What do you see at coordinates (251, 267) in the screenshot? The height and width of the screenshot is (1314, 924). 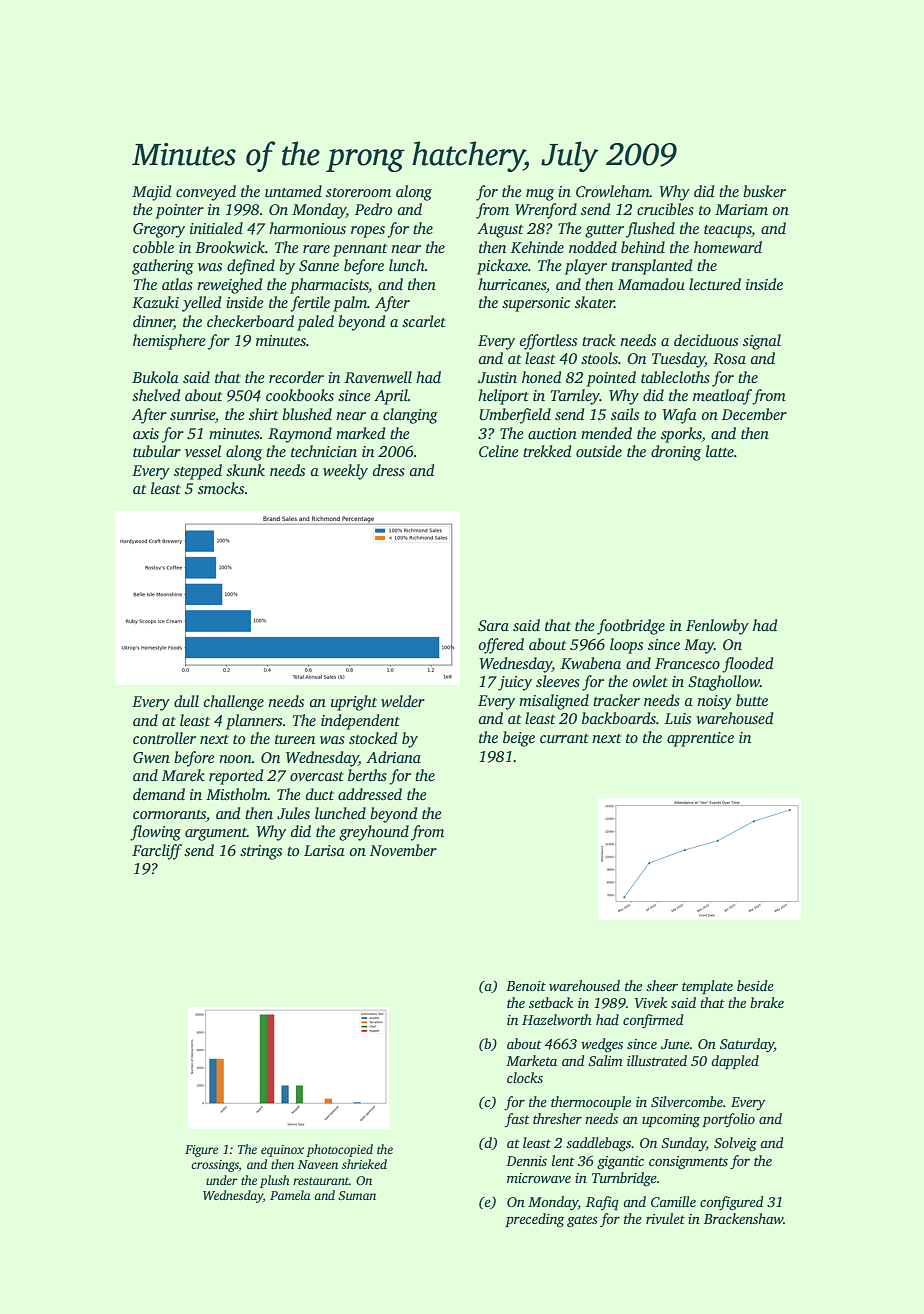 I see `defined` at bounding box center [251, 267].
